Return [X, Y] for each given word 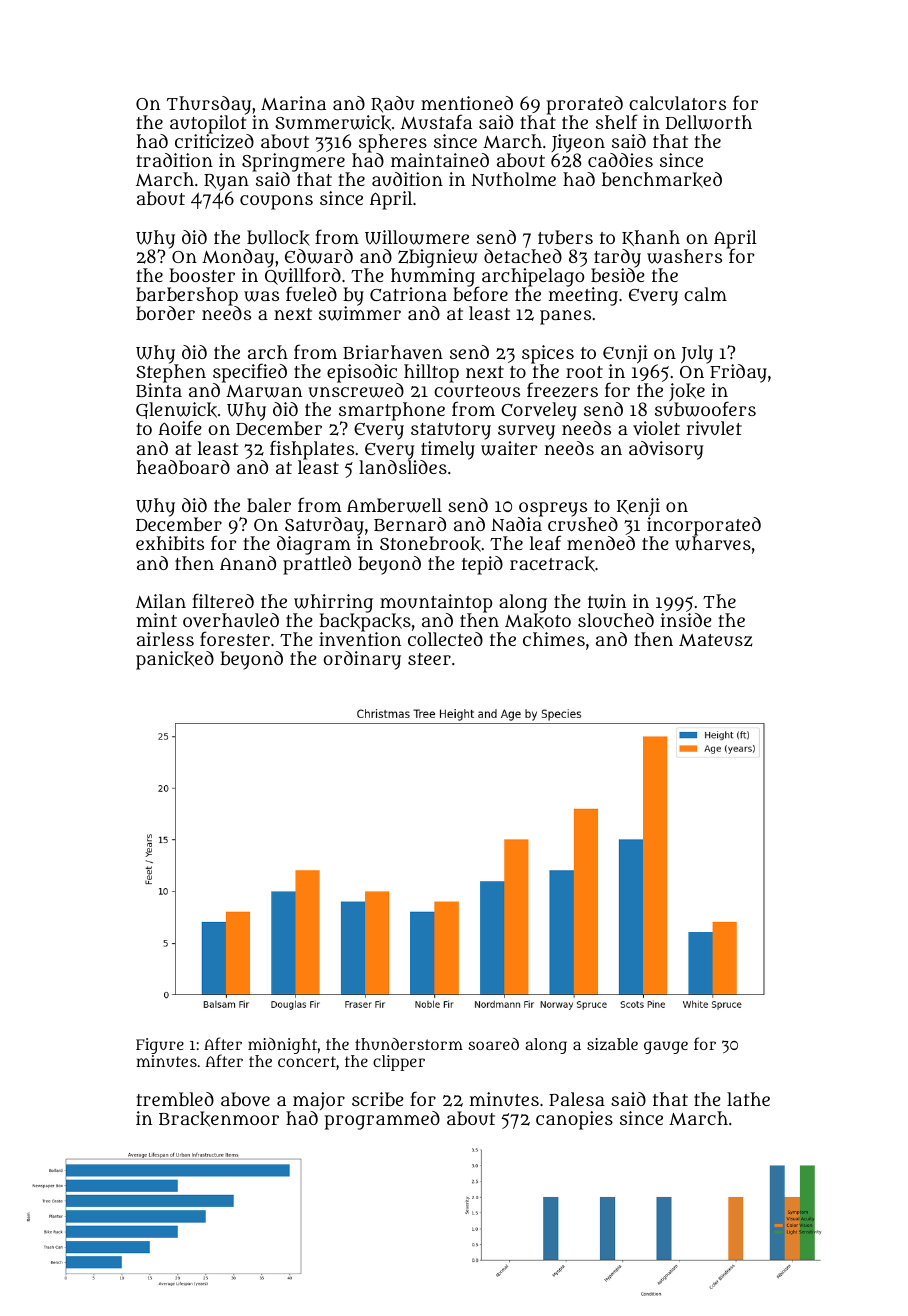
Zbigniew [438, 258]
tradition [174, 160]
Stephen [171, 373]
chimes [554, 639]
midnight [282, 1046]
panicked [175, 660]
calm [705, 294]
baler [269, 505]
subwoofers [705, 409]
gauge [666, 1047]
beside [618, 275]
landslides [403, 467]
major [319, 1101]
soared [493, 1044]
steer [429, 659]
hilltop [431, 373]
